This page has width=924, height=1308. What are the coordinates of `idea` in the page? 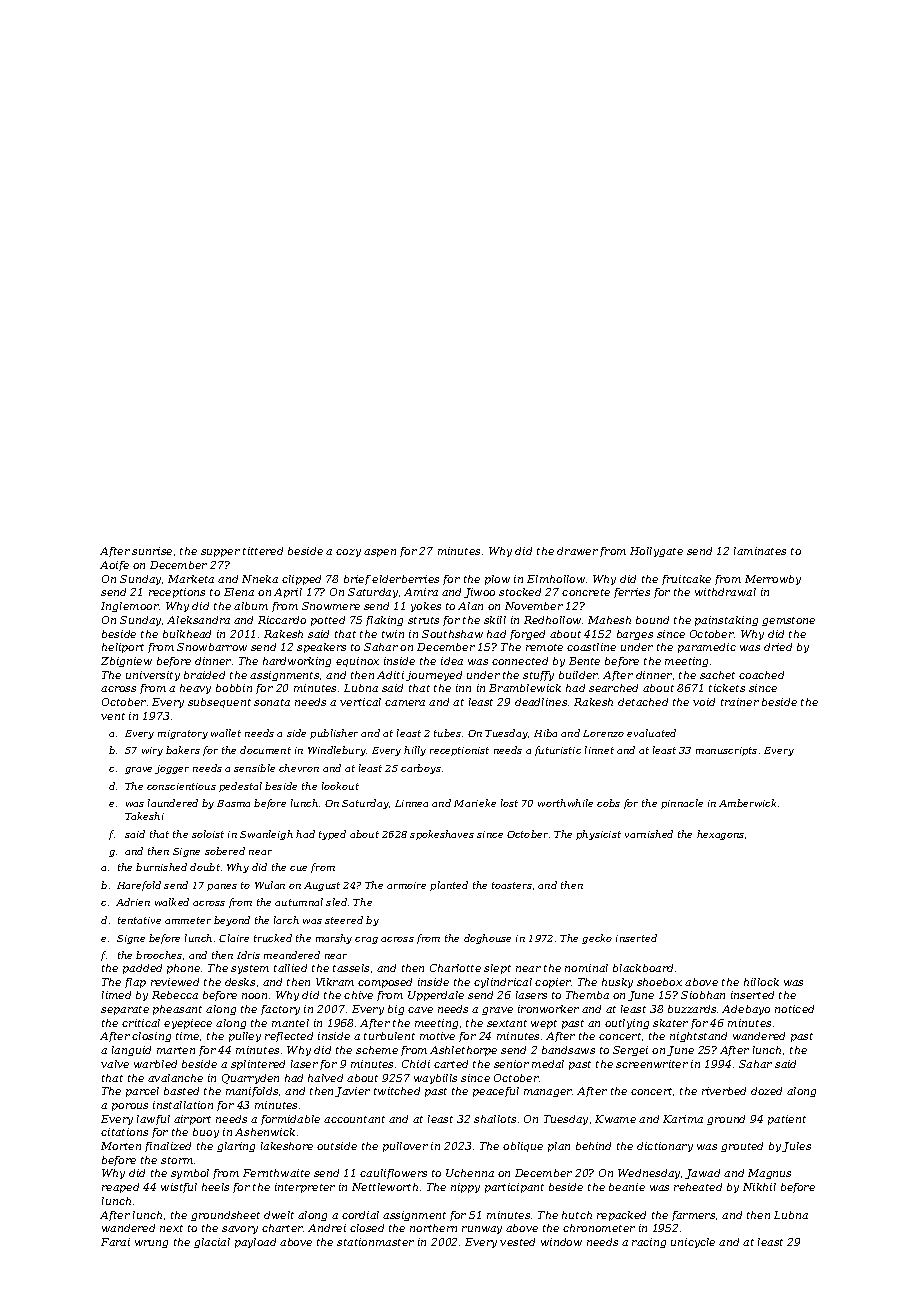 It's located at (452, 661).
